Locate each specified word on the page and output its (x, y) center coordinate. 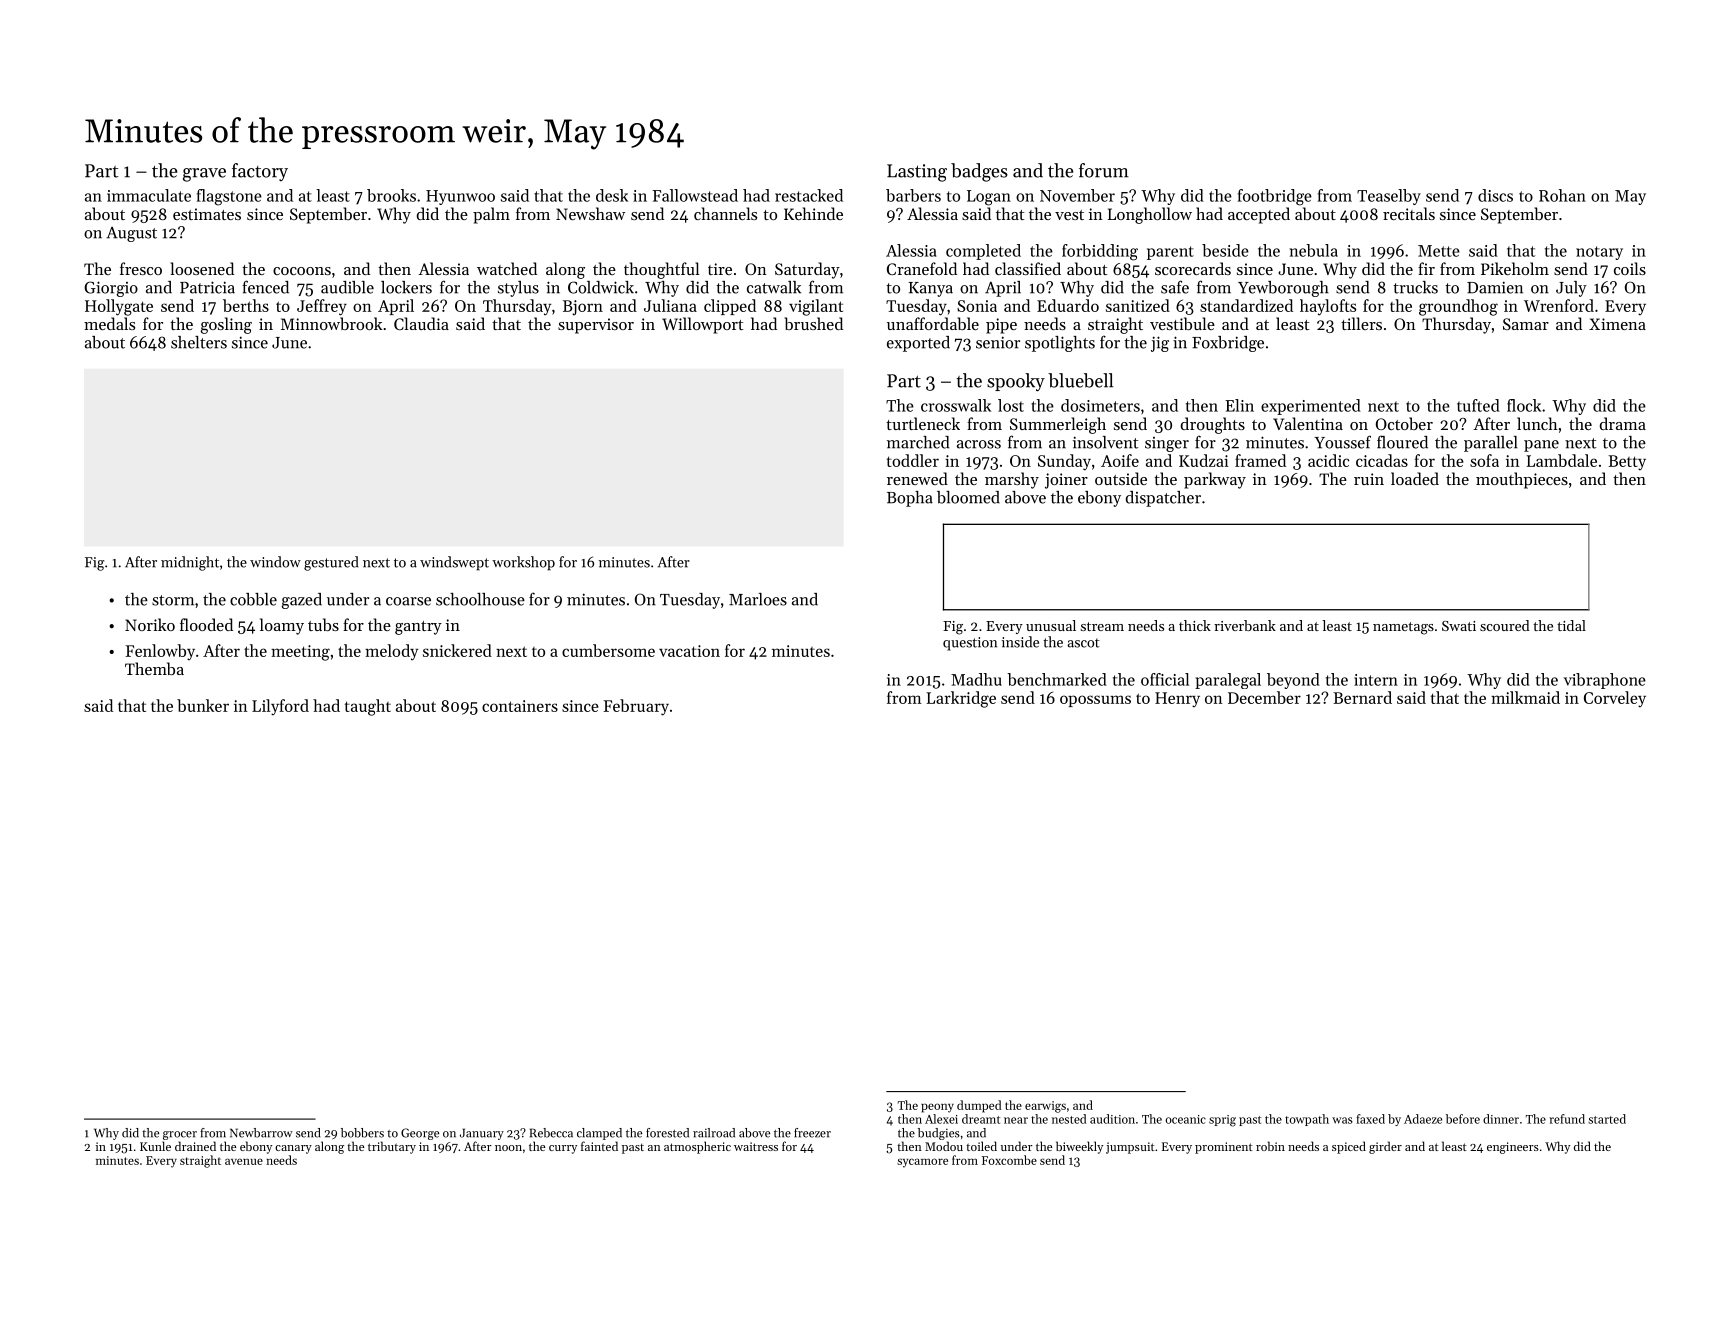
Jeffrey (322, 307)
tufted (1478, 405)
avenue (244, 1161)
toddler (913, 460)
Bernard (1362, 697)
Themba (154, 668)
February (636, 707)
